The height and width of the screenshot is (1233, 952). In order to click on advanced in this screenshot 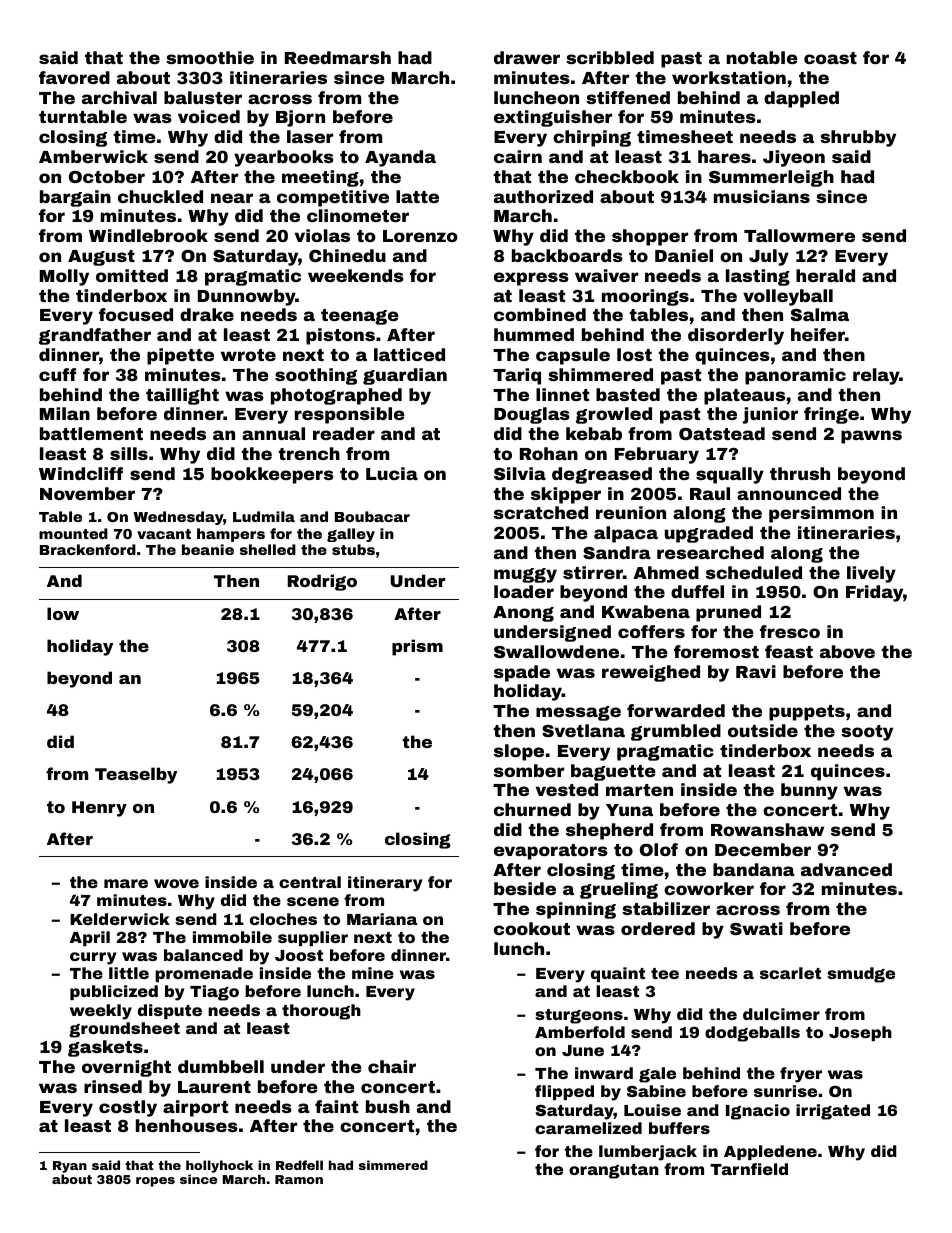, I will do `click(846, 869)`.
